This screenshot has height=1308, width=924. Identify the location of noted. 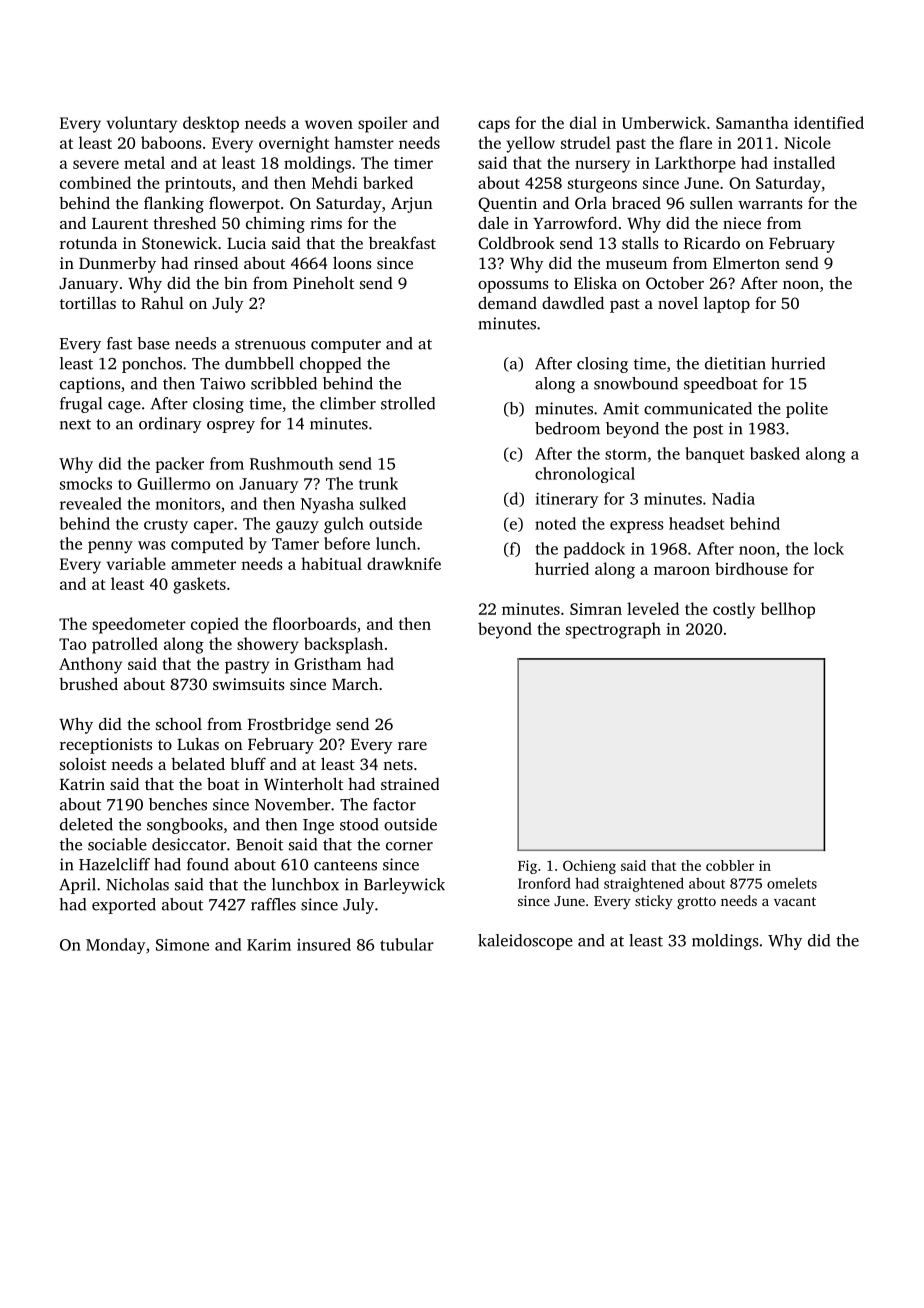
(555, 523).
